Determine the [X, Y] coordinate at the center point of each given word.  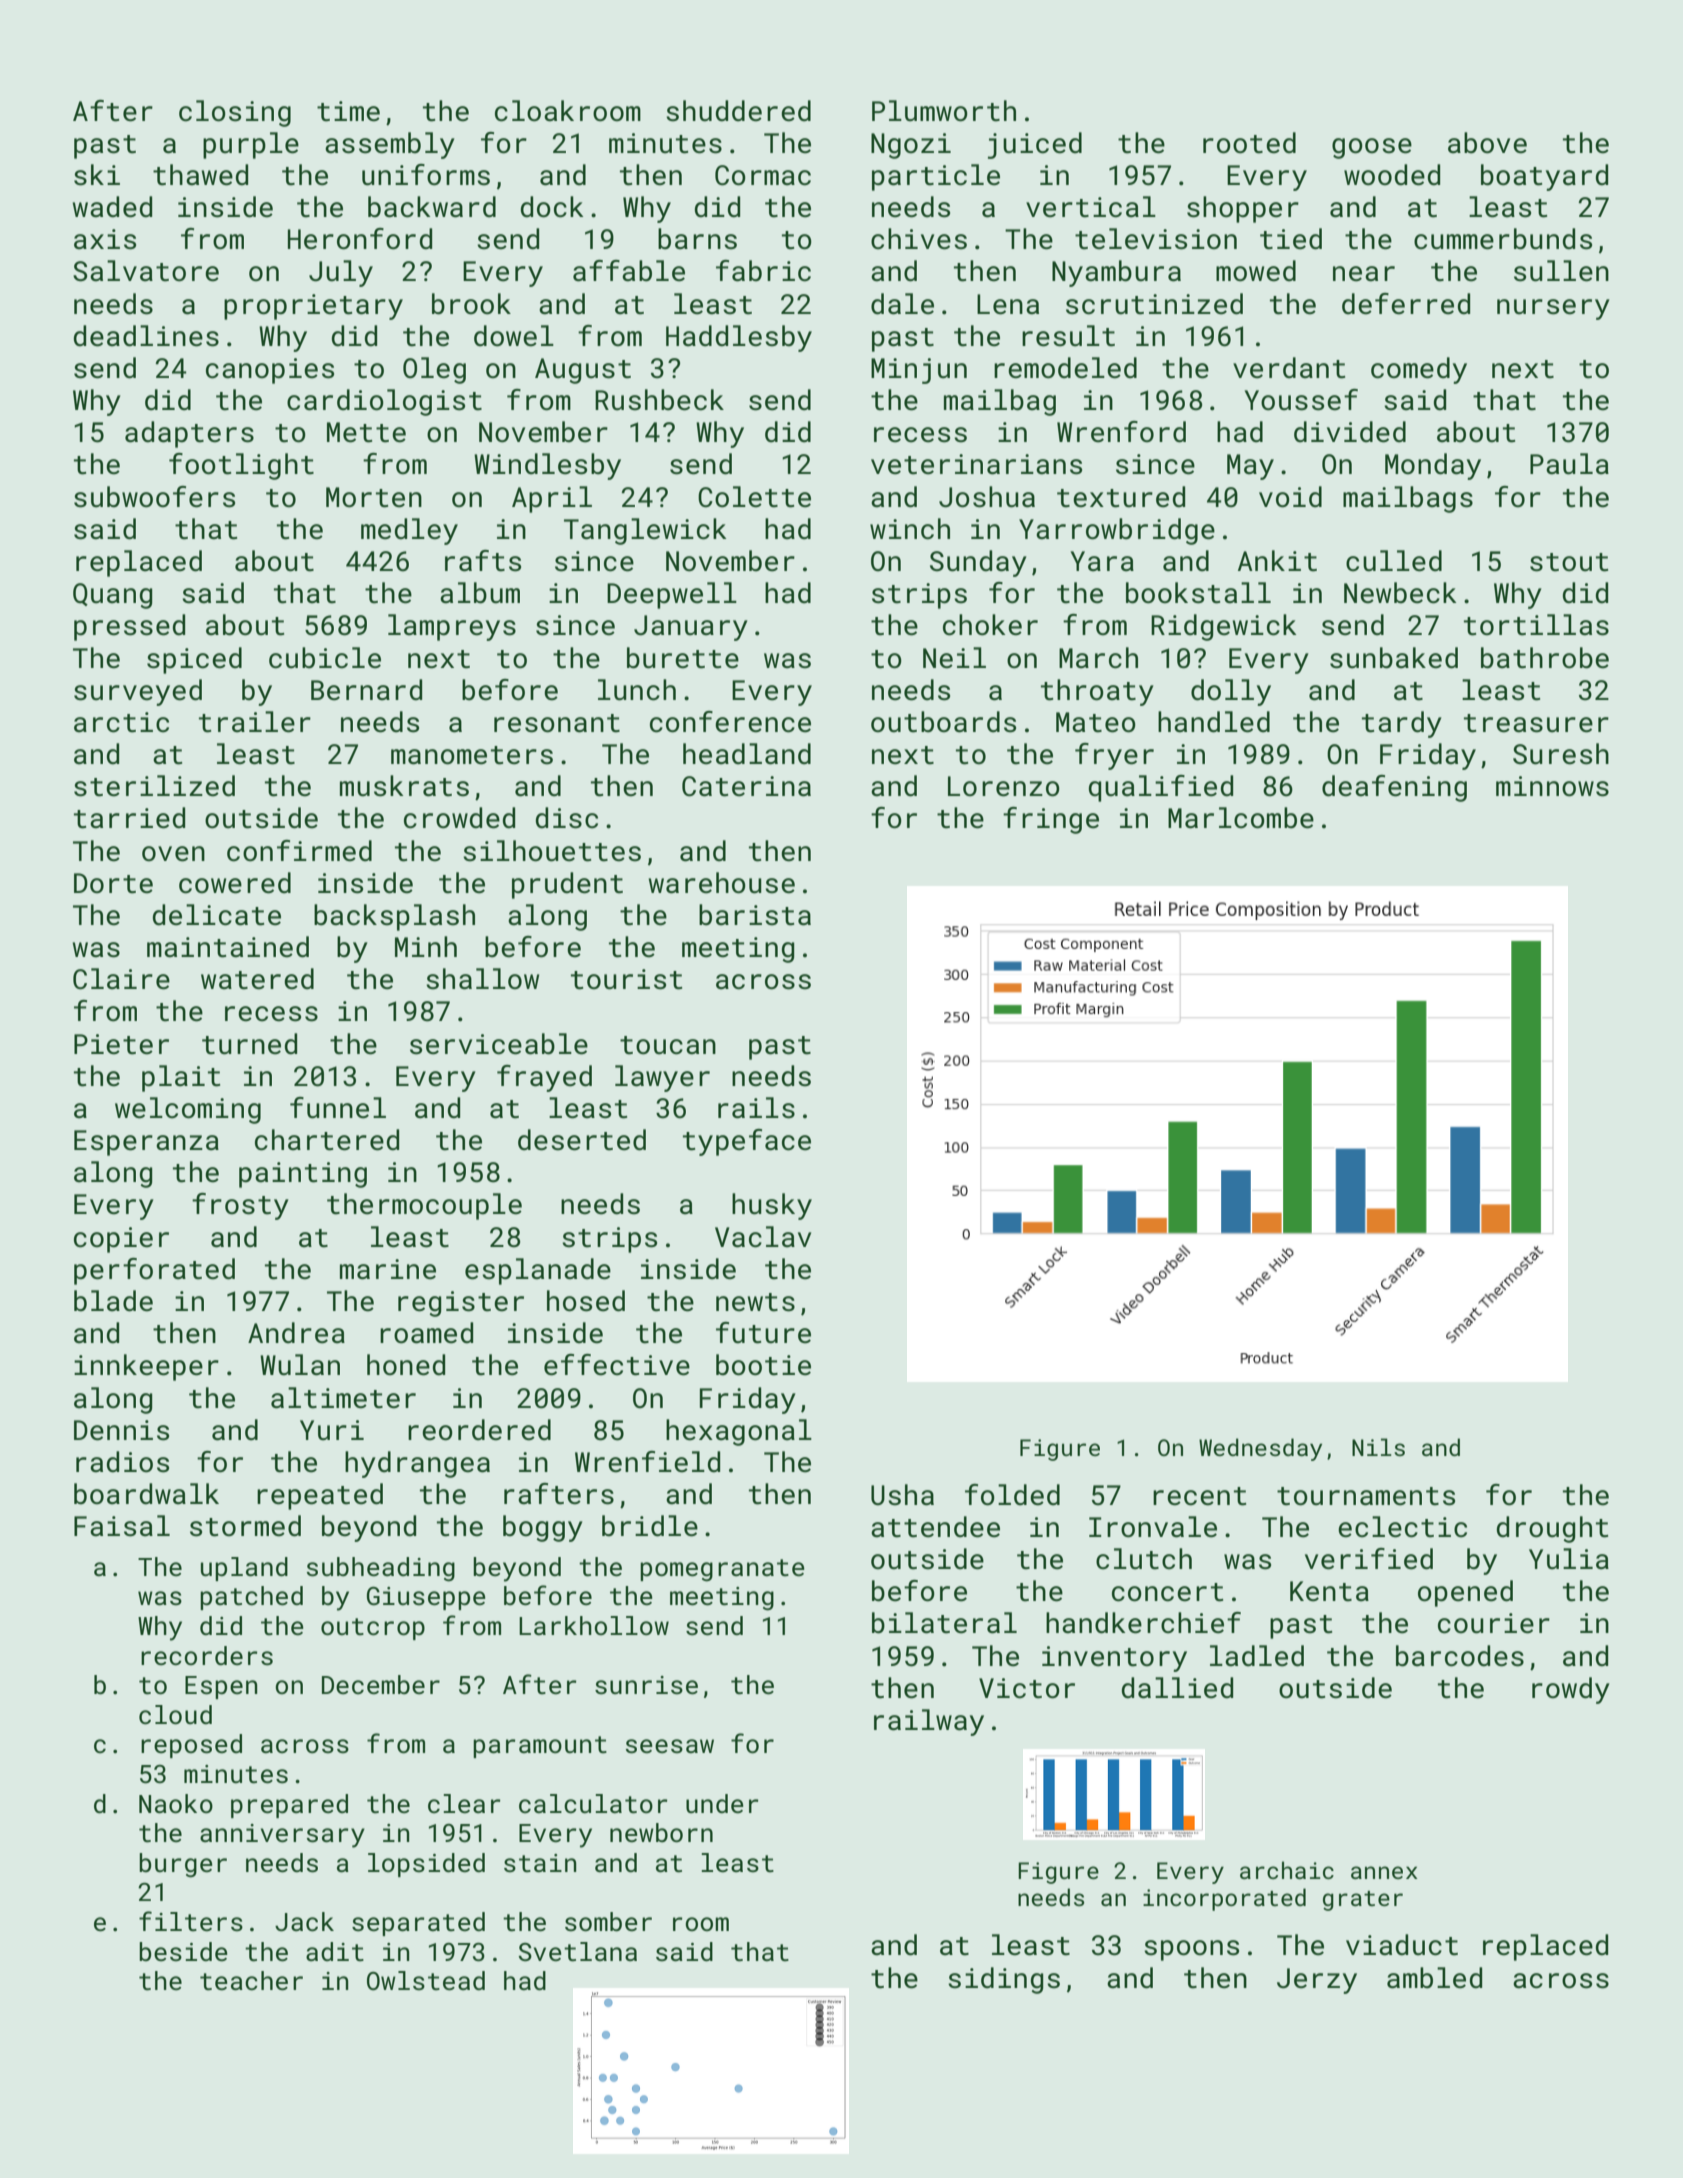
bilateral [944, 1623]
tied [1291, 239]
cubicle [325, 658]
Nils [1378, 1447]
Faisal [122, 1526]
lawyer [662, 1078]
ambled [1434, 1978]
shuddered [738, 111]
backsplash [394, 917]
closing [235, 113]
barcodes [1460, 1656]
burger [183, 1865]
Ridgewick [1223, 627]
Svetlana [578, 1952]
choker [990, 625]
